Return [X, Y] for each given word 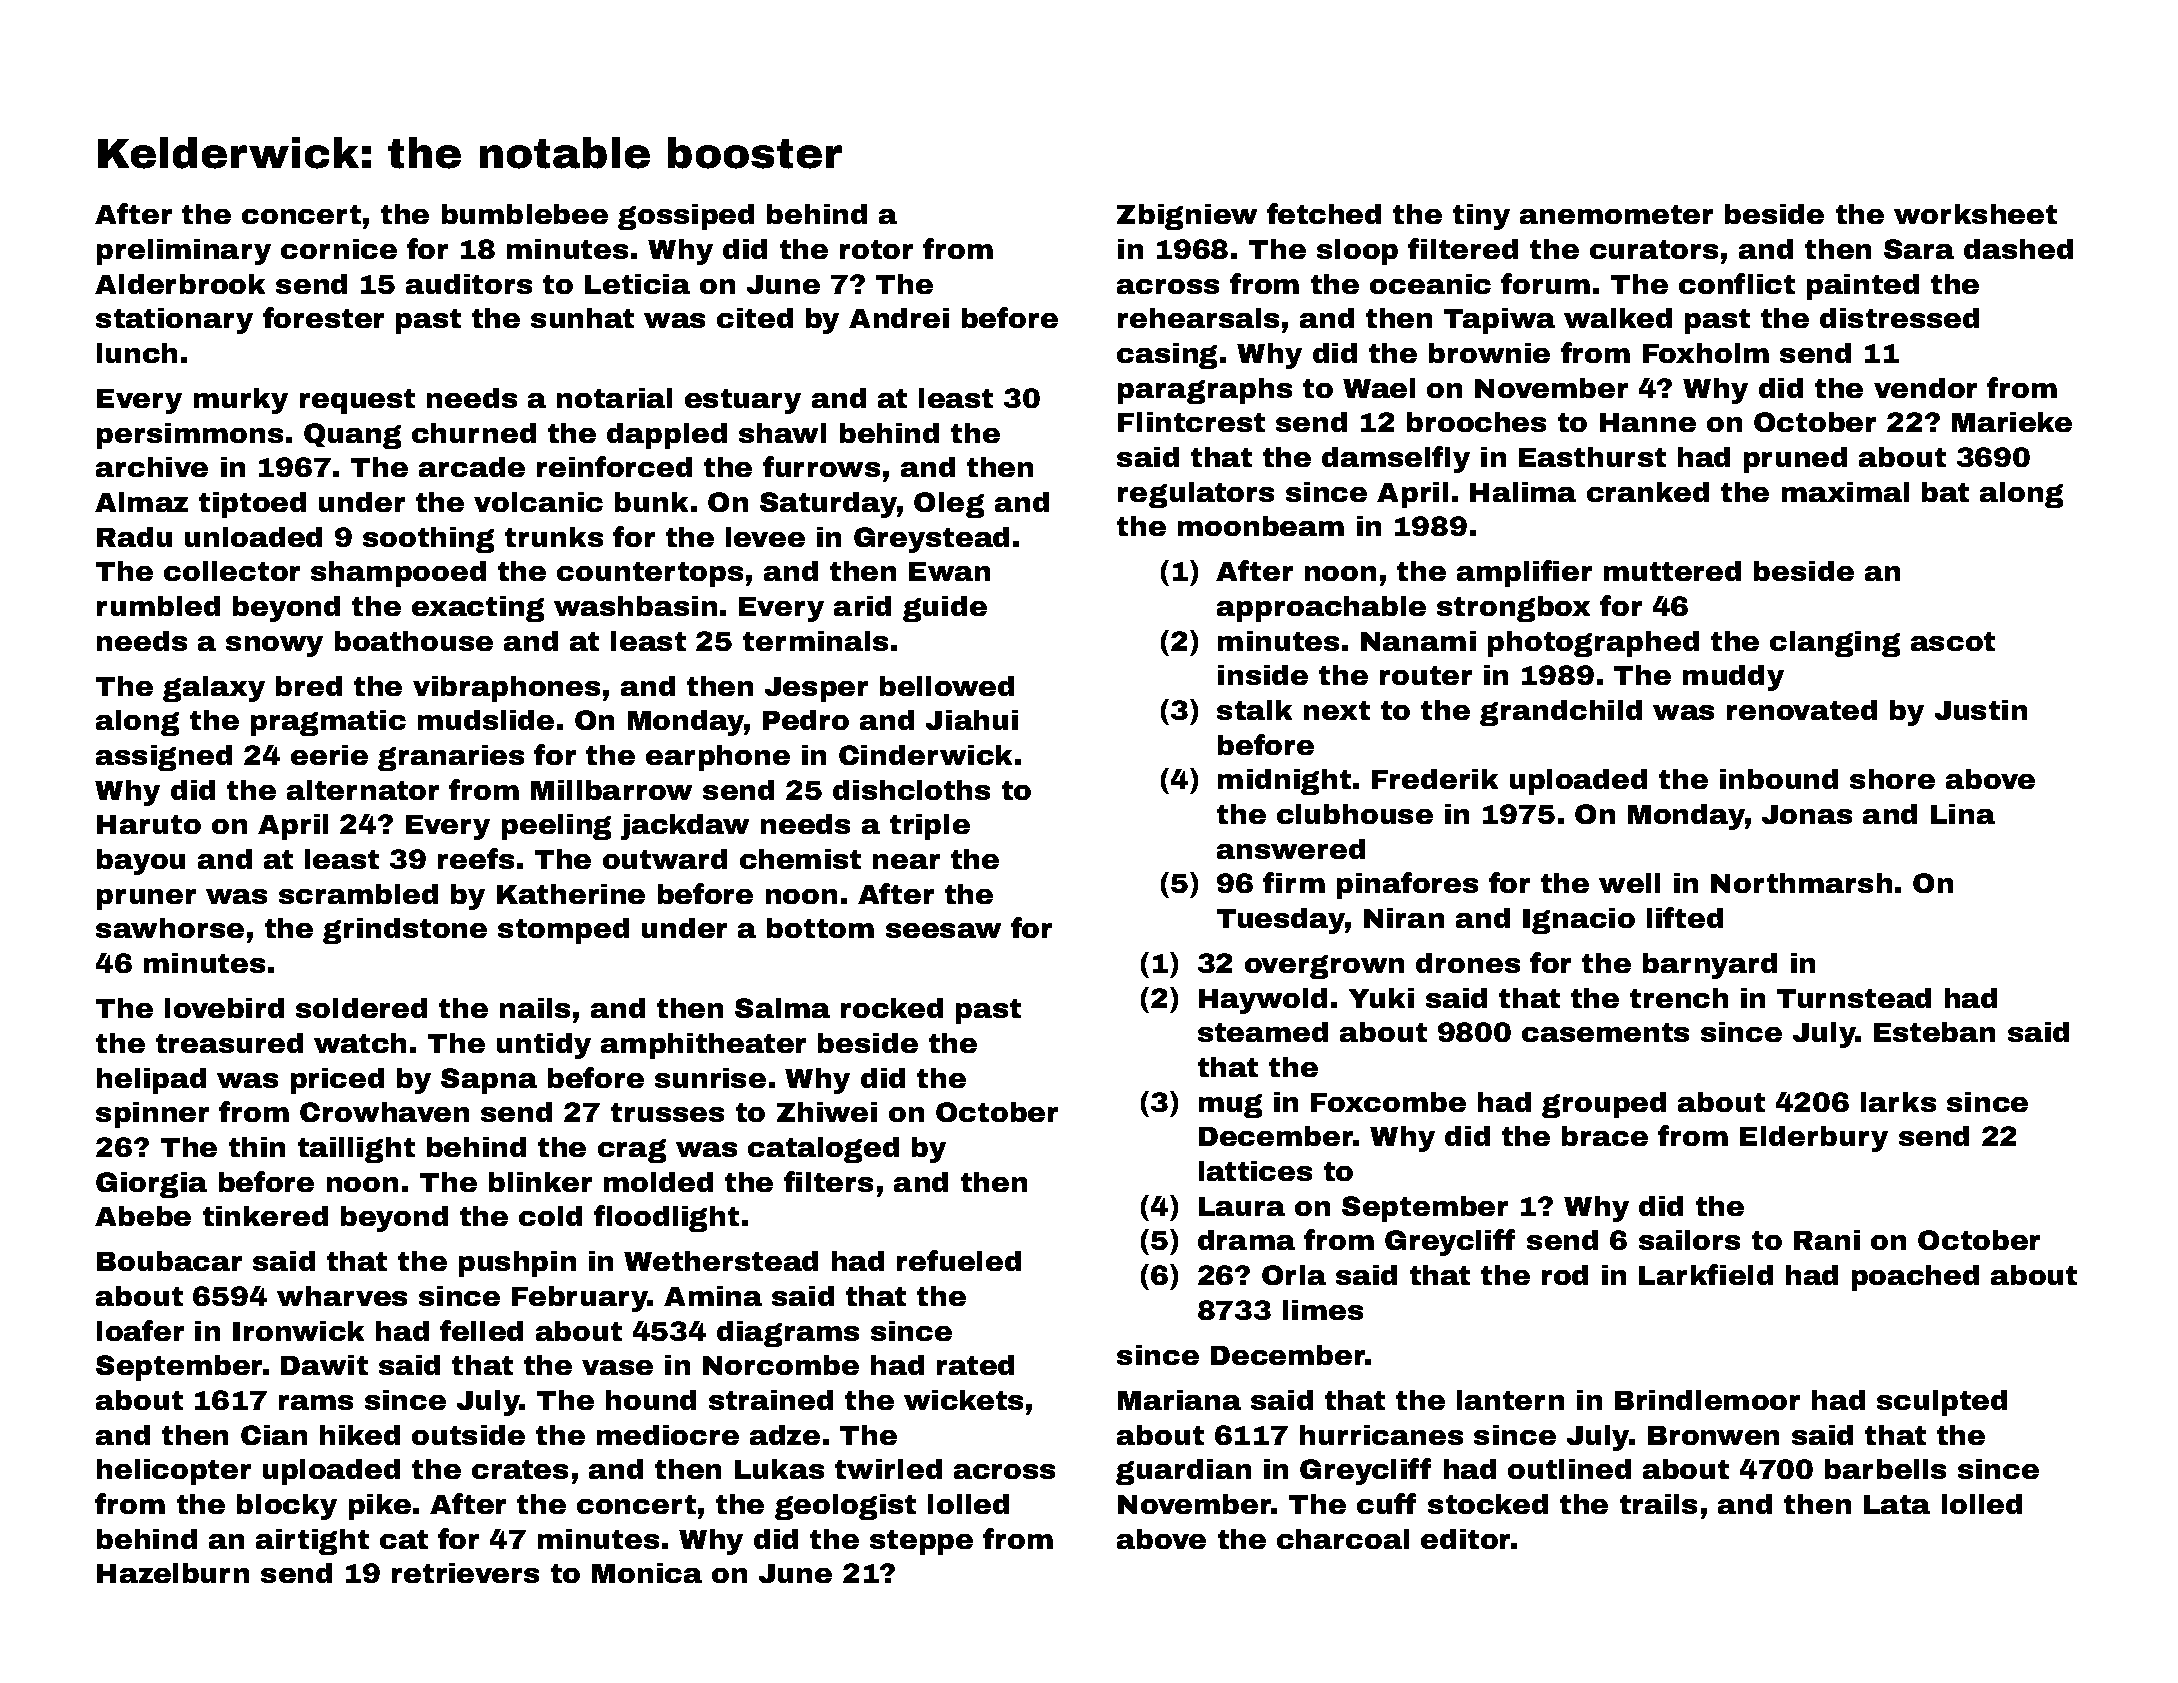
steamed [1263, 1032]
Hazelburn [173, 1573]
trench [1679, 998]
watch [360, 1043]
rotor [876, 249]
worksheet [1975, 214]
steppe [921, 1542]
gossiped [686, 217]
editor [1465, 1539]
